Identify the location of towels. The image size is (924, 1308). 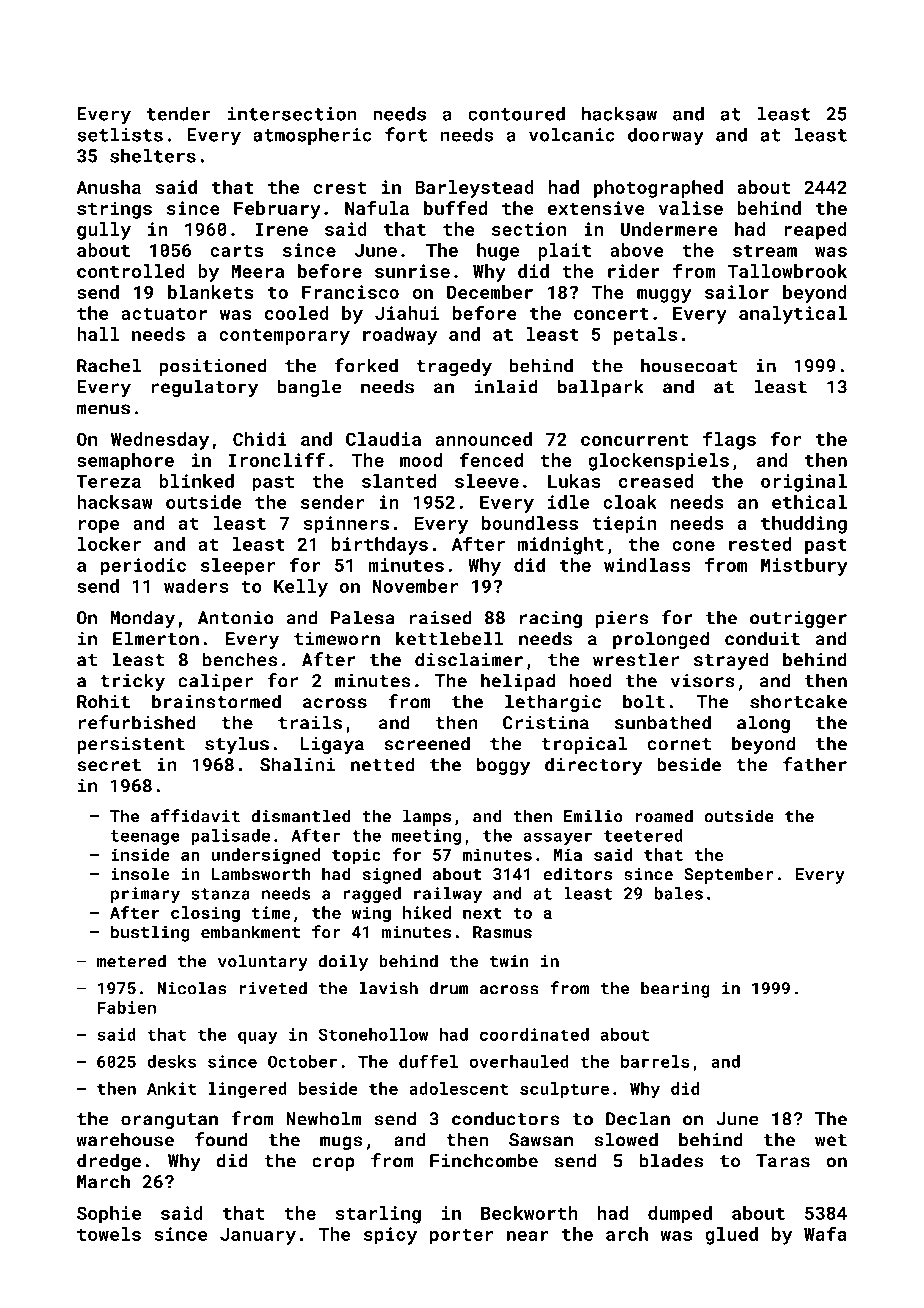
(109, 1234).
